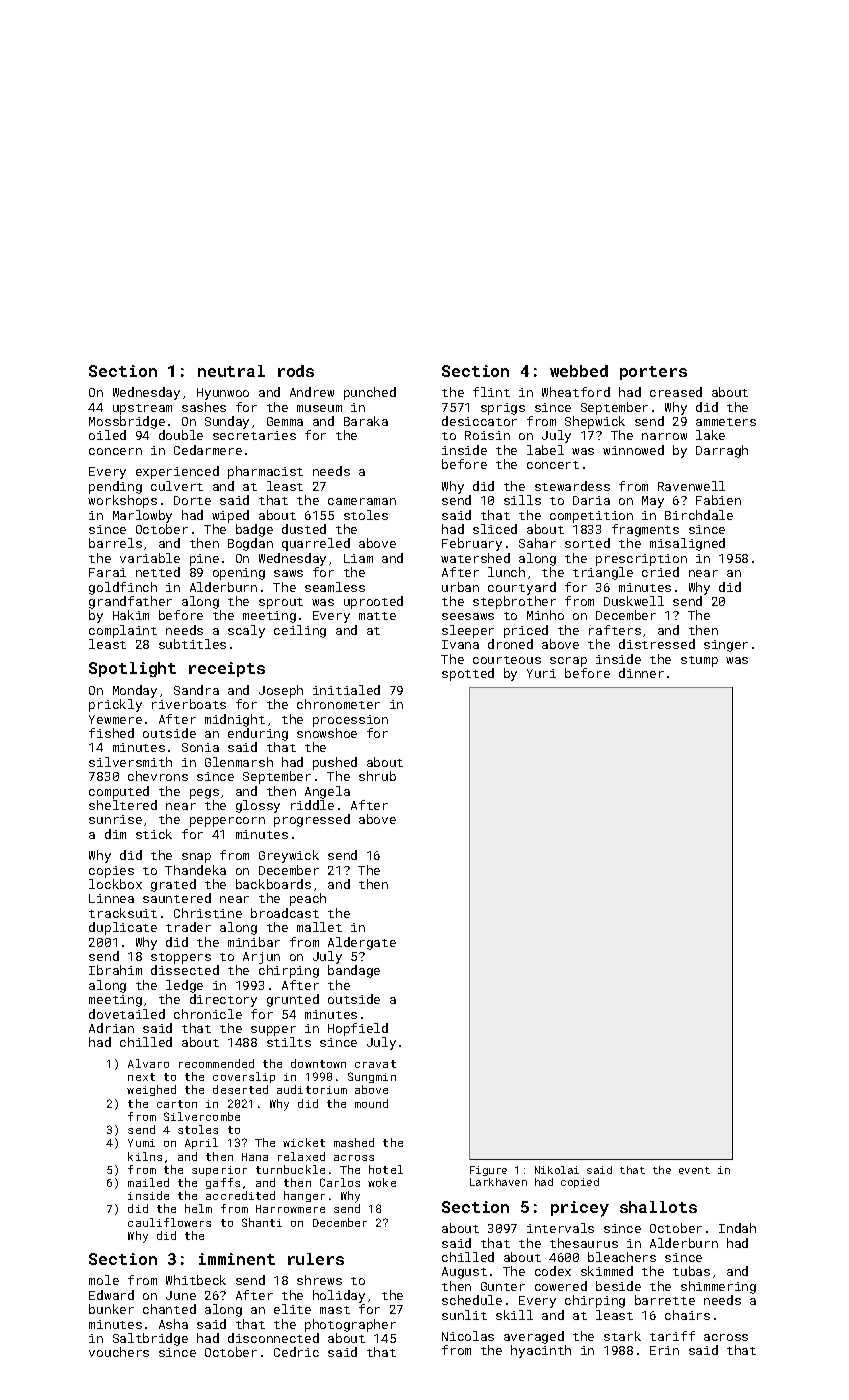 This document has height=1400, width=849. Describe the element at coordinates (468, 631) in the document. I see `sleeper` at that location.
